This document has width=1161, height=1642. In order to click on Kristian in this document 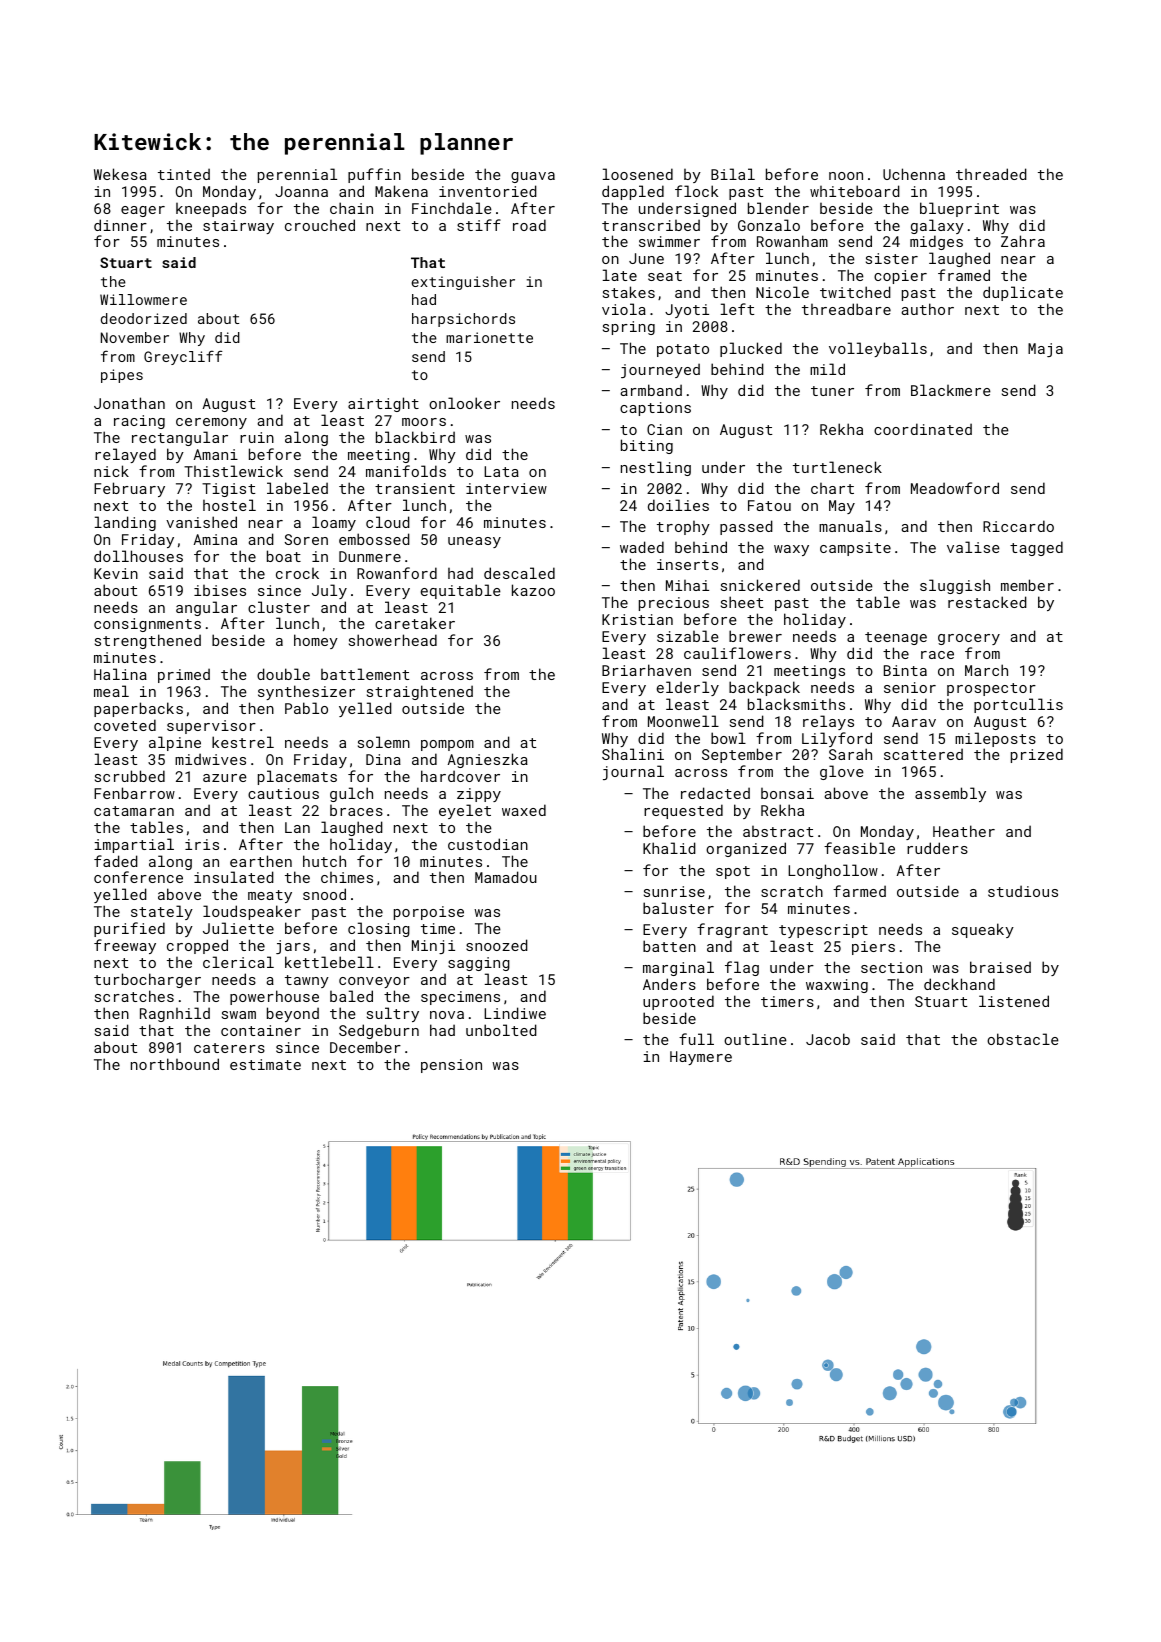, I will do `click(637, 619)`.
